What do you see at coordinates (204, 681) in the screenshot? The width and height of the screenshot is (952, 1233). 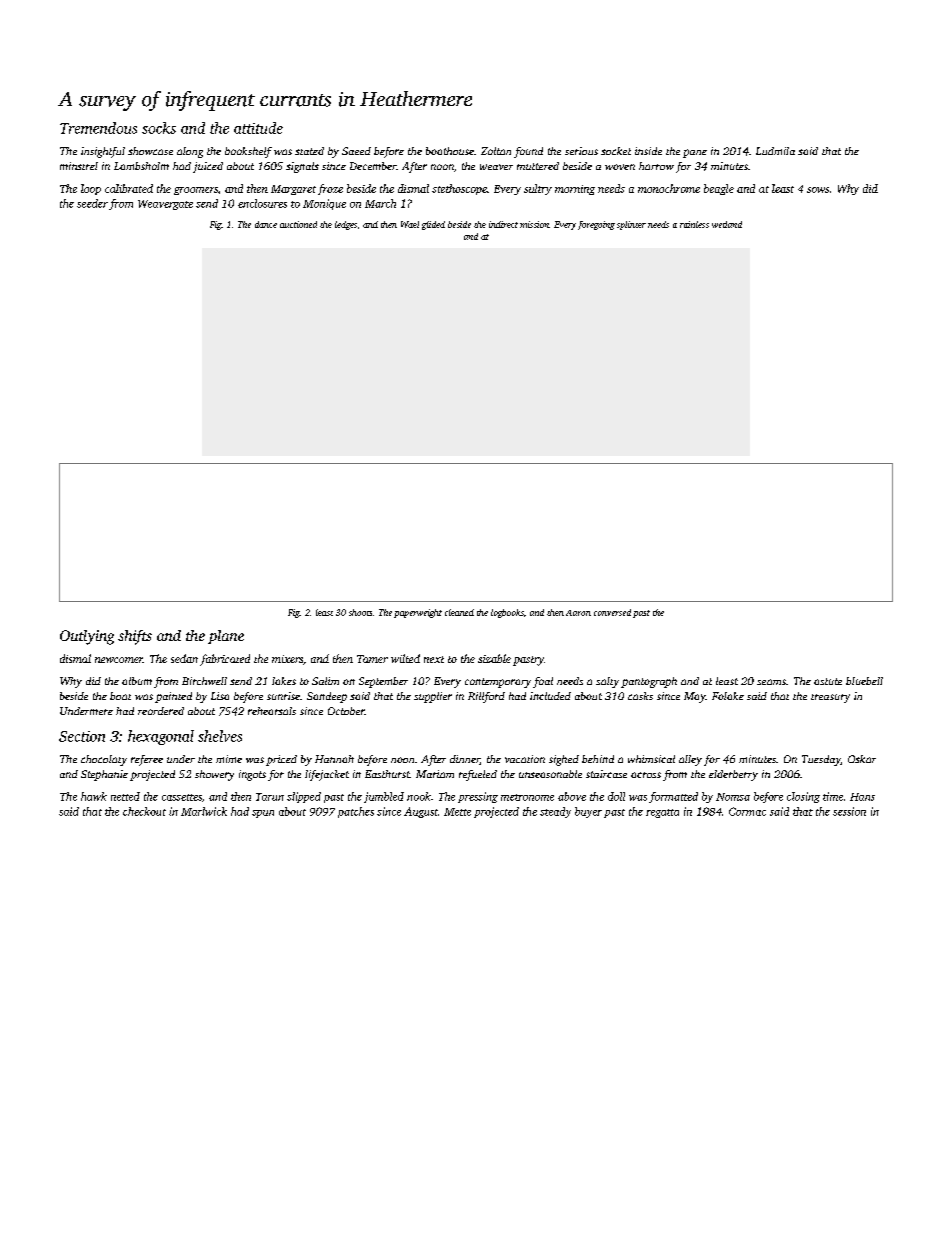 I see `Birchwell` at bounding box center [204, 681].
